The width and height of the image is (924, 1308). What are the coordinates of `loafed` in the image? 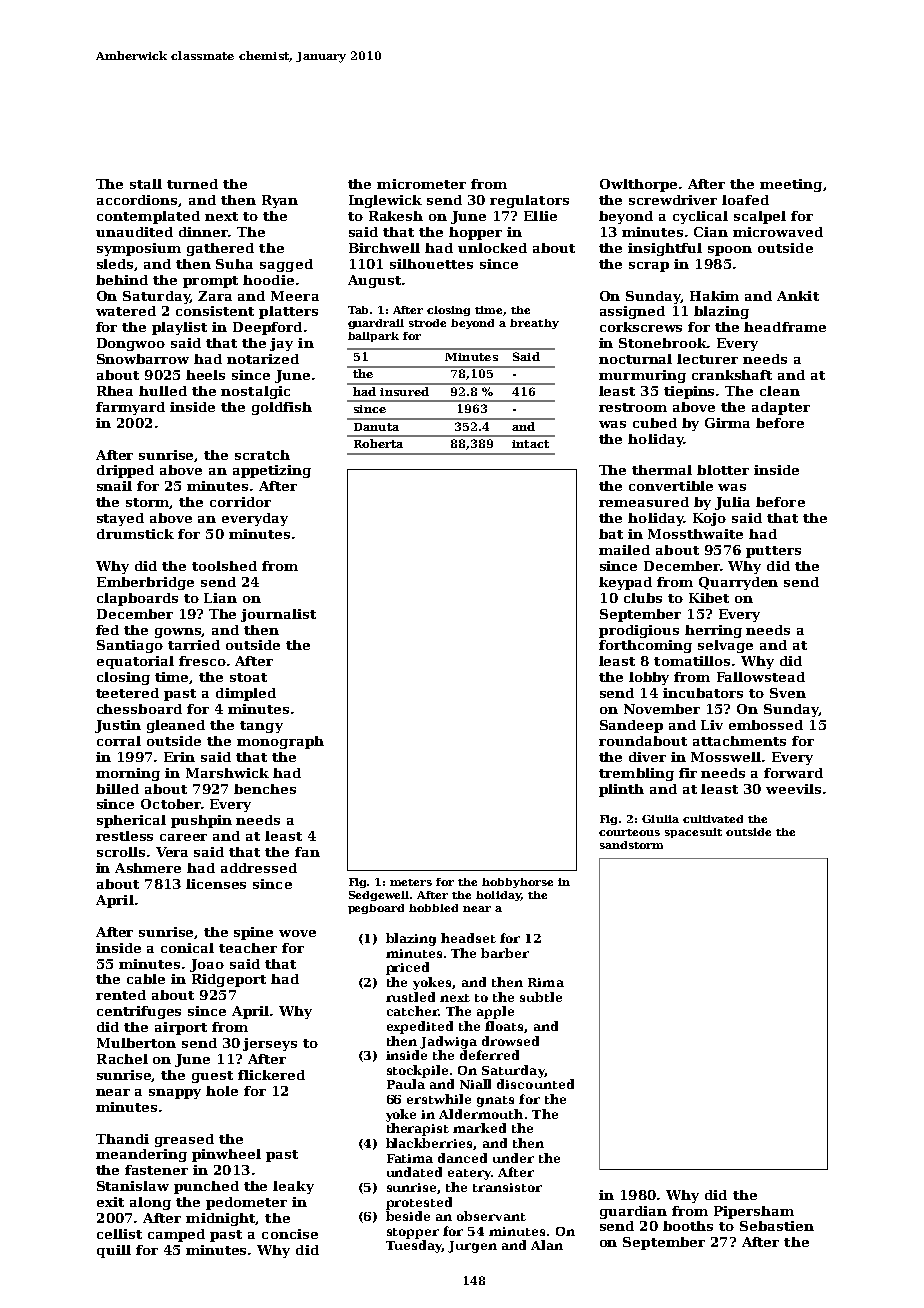 It's located at (745, 200).
